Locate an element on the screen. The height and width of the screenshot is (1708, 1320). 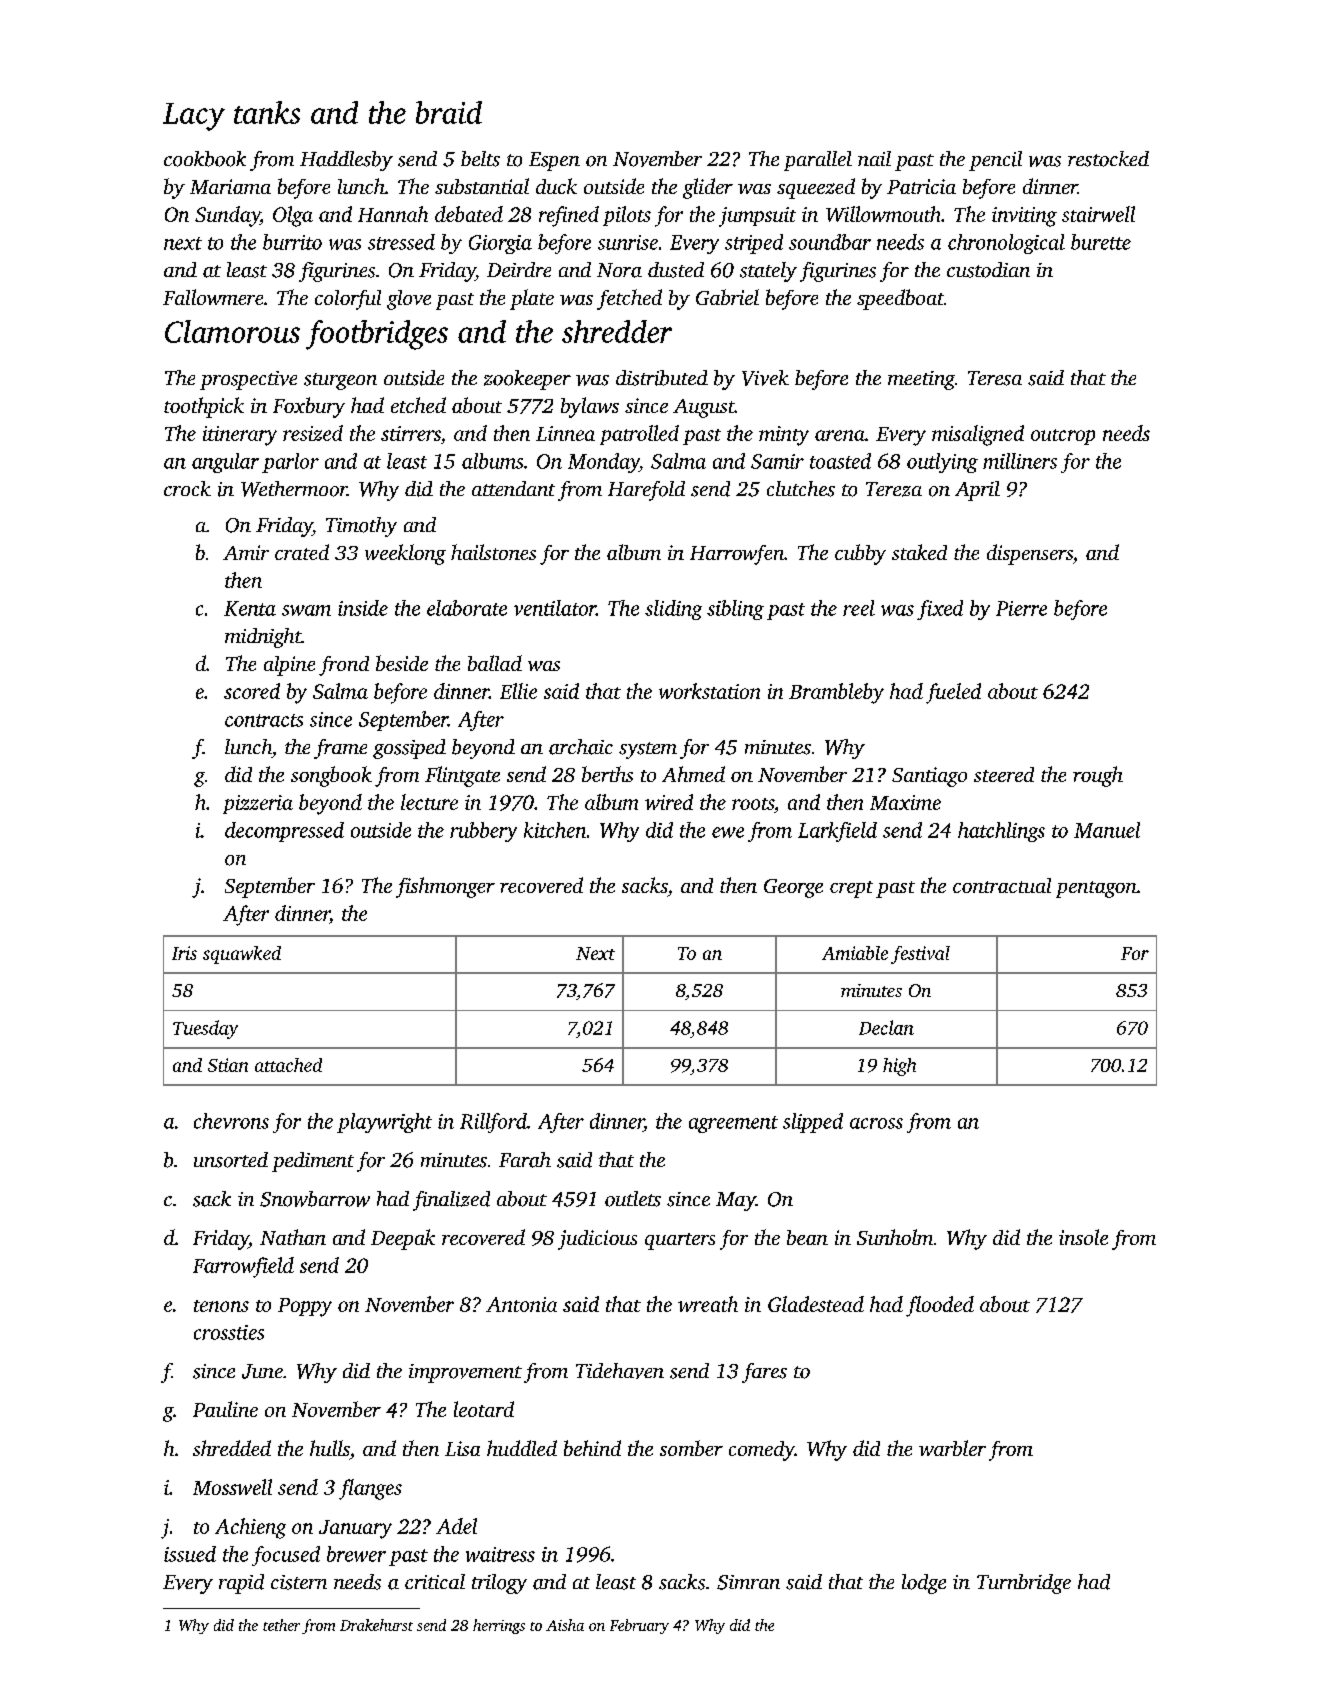
angular is located at coordinates (225, 463).
